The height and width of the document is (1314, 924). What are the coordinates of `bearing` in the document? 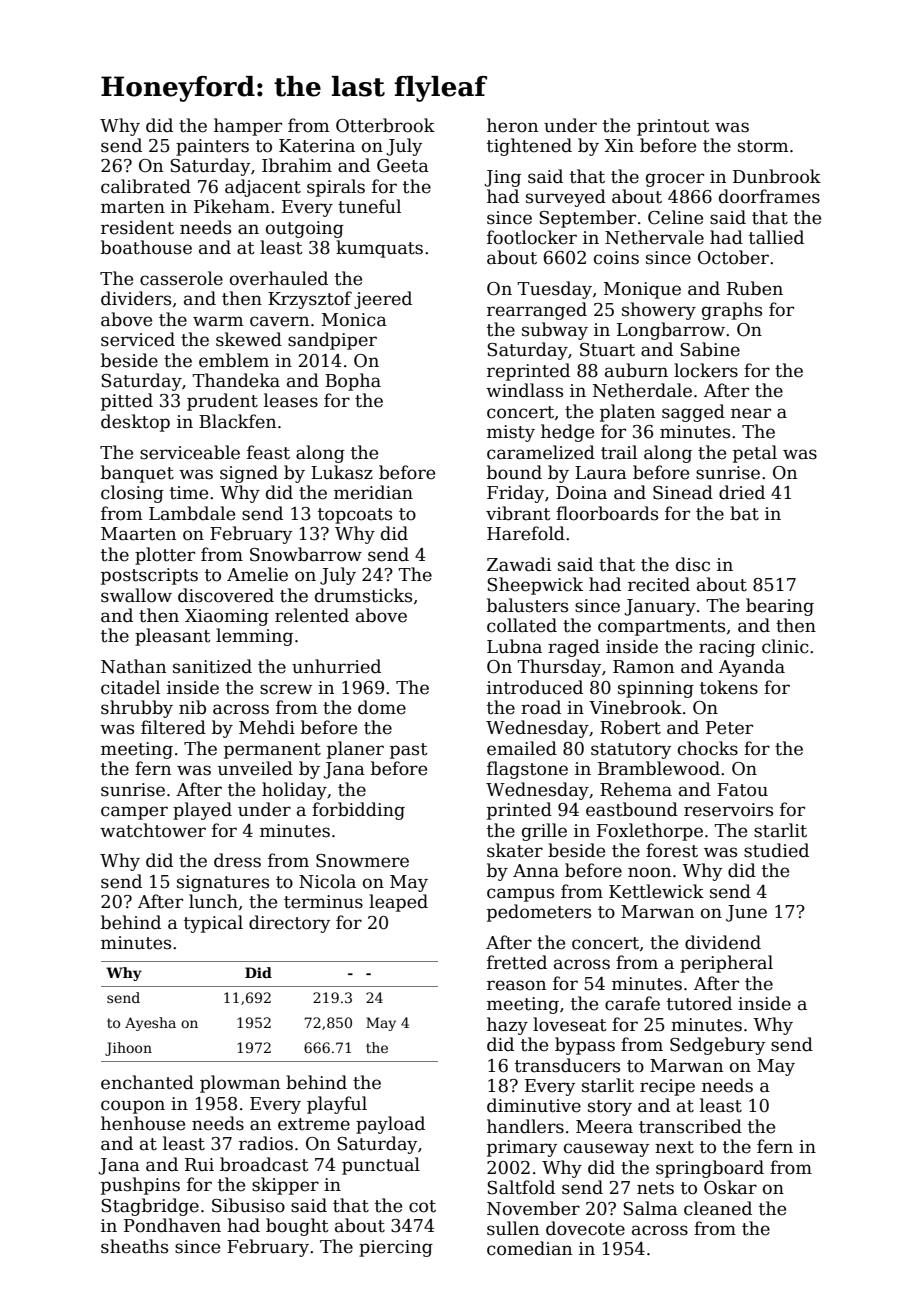 It's located at (780, 607).
